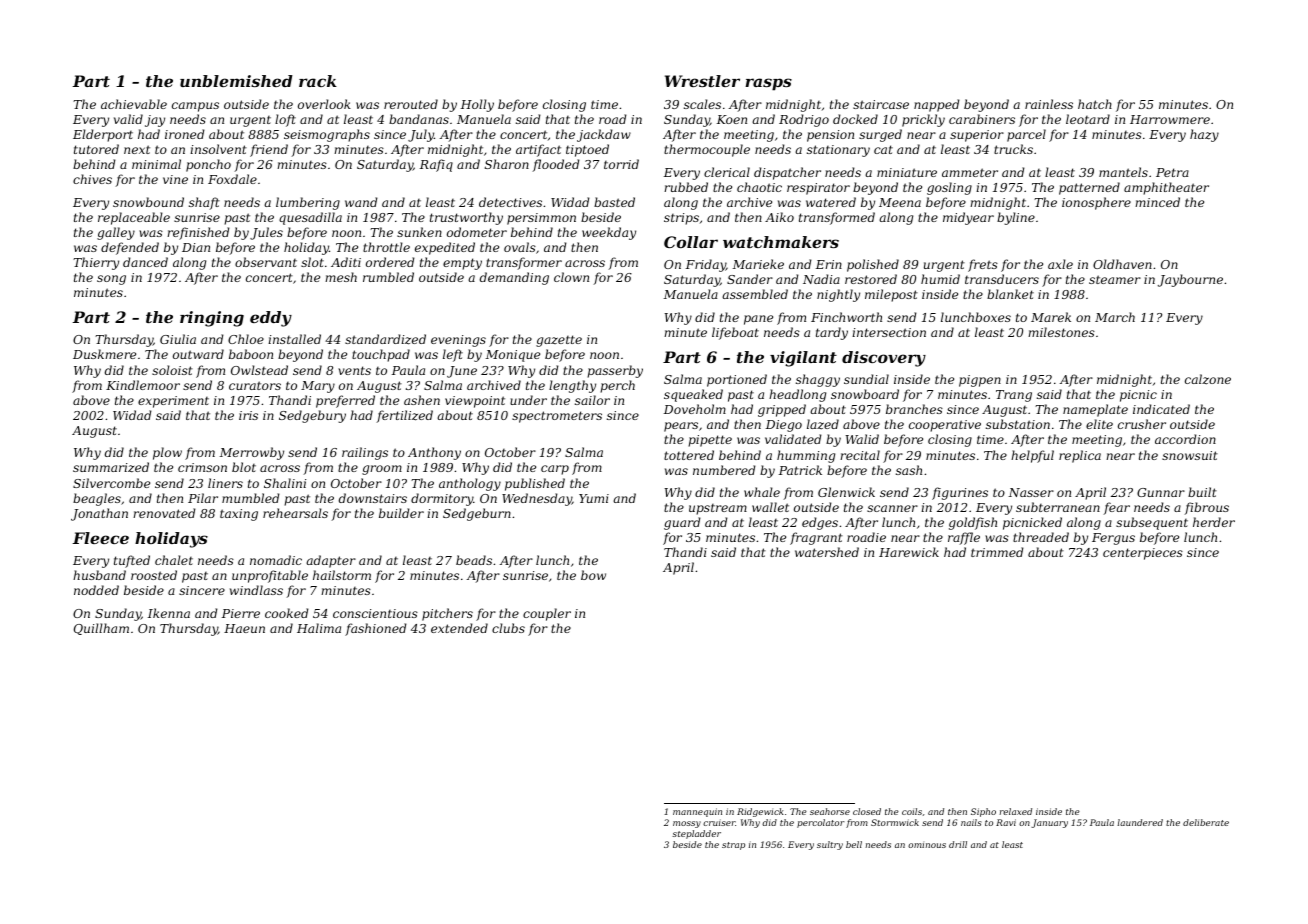 The image size is (1308, 924). I want to click on Quillham, so click(101, 629).
